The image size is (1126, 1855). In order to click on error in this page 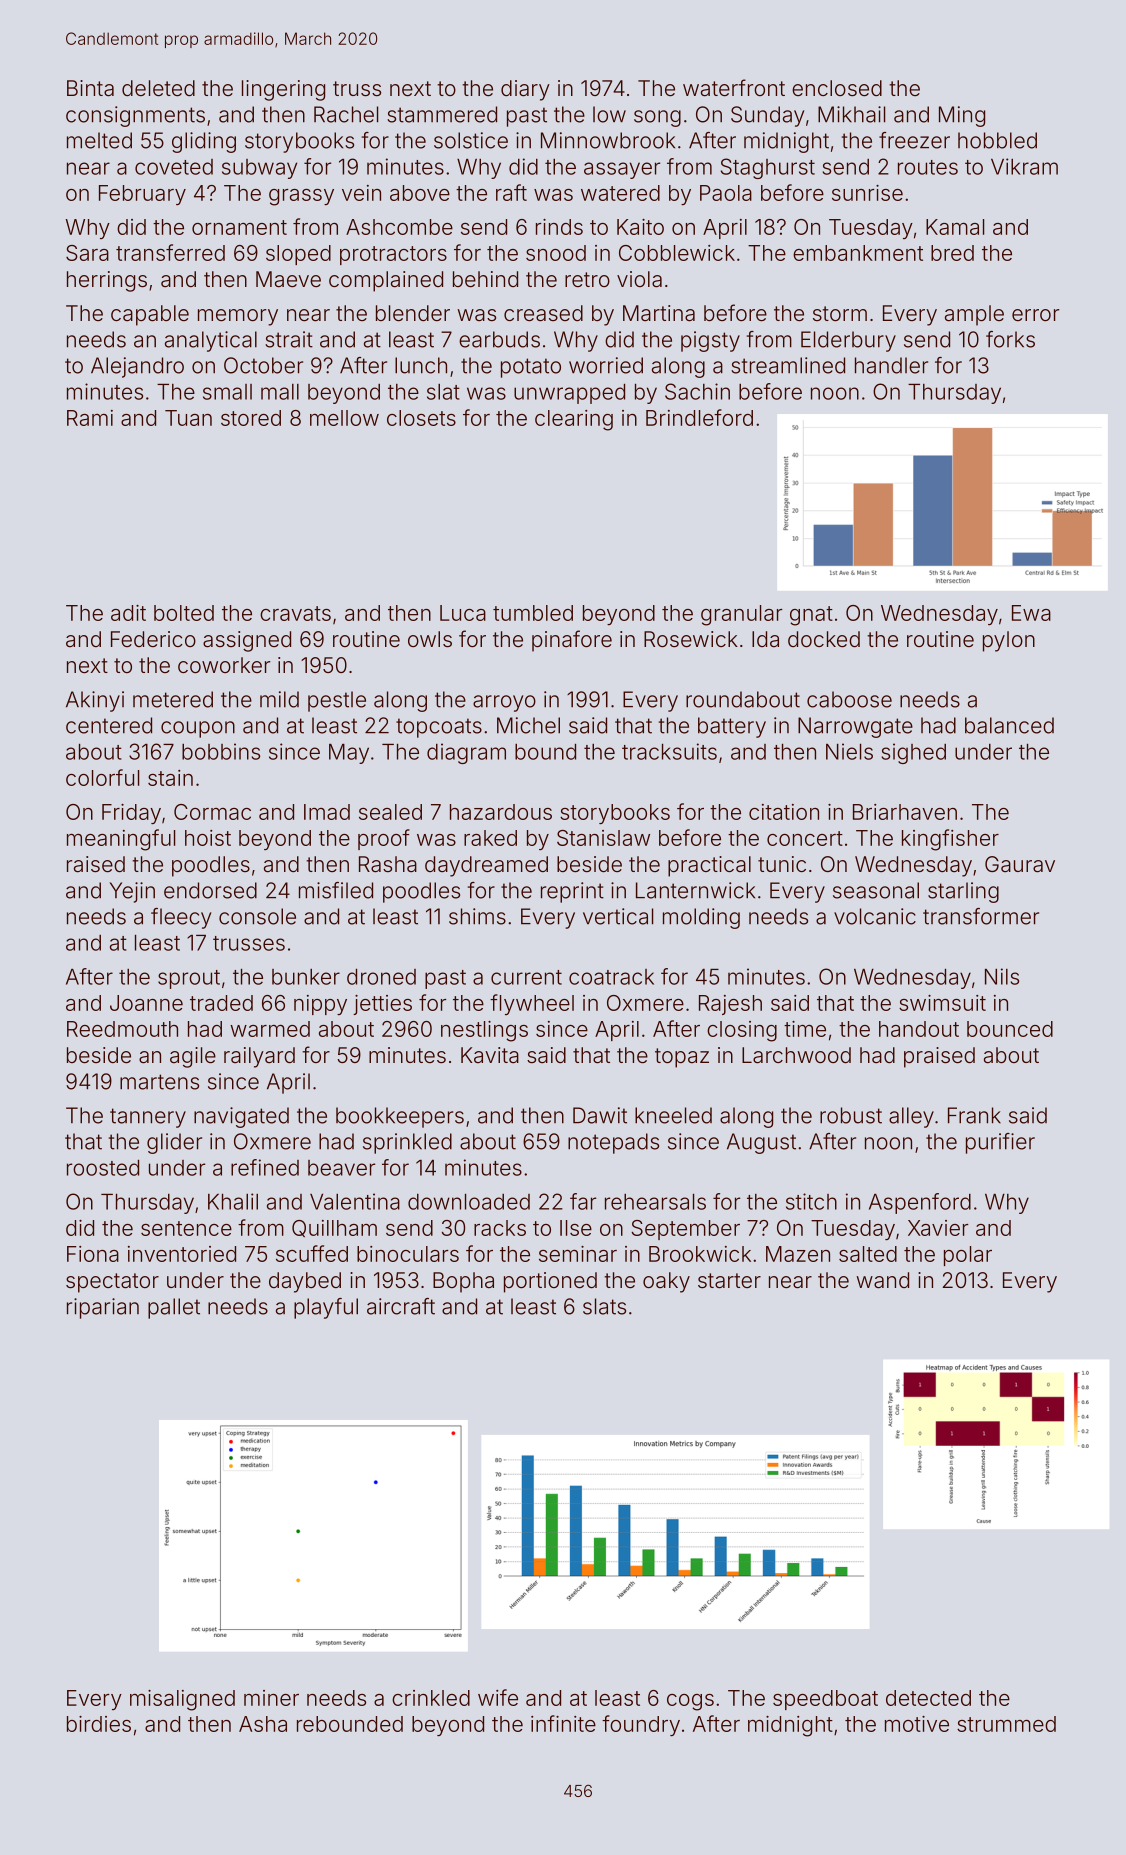, I will do `click(1035, 315)`.
